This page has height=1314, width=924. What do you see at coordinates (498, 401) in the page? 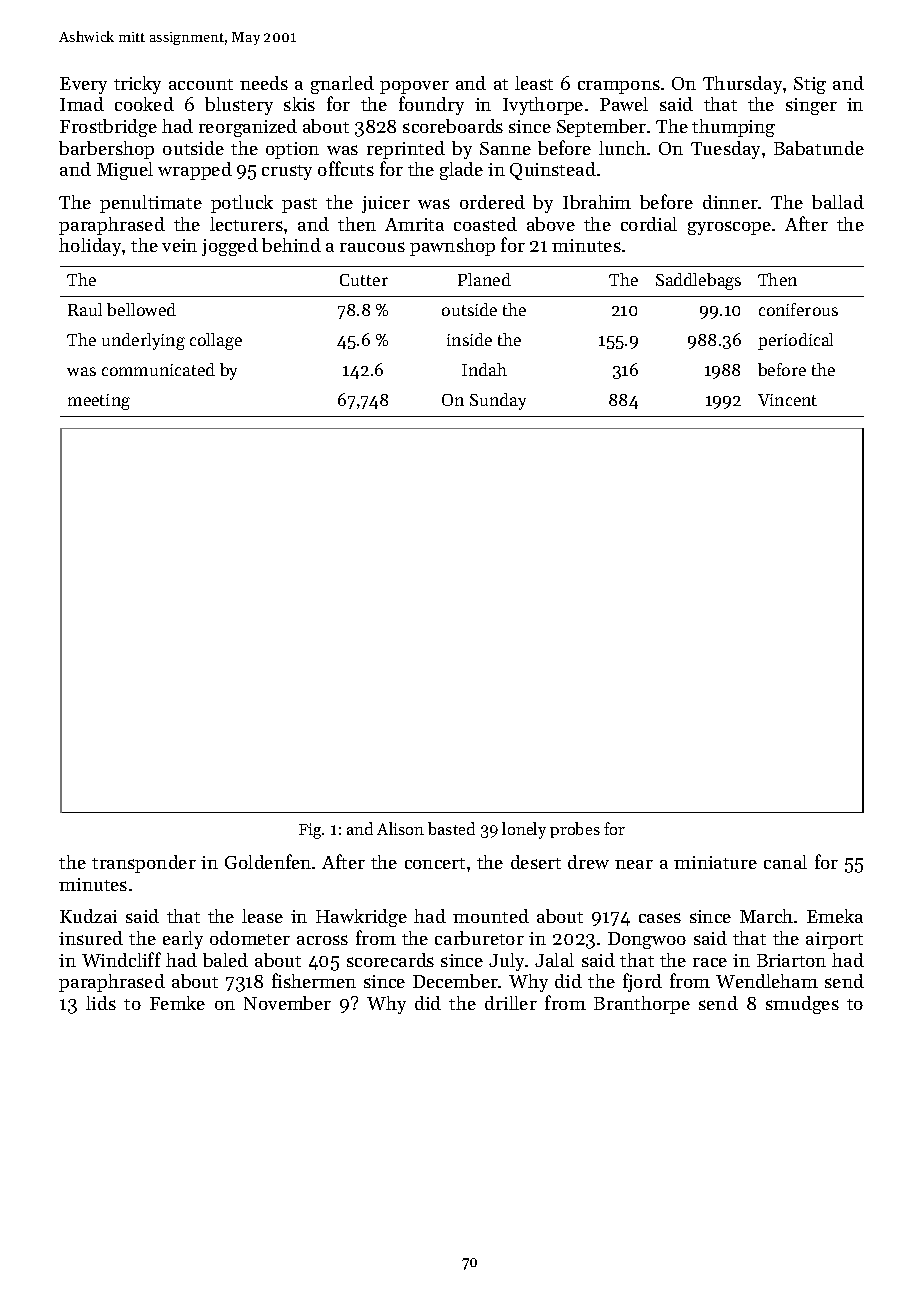
I see `Sunday` at bounding box center [498, 401].
